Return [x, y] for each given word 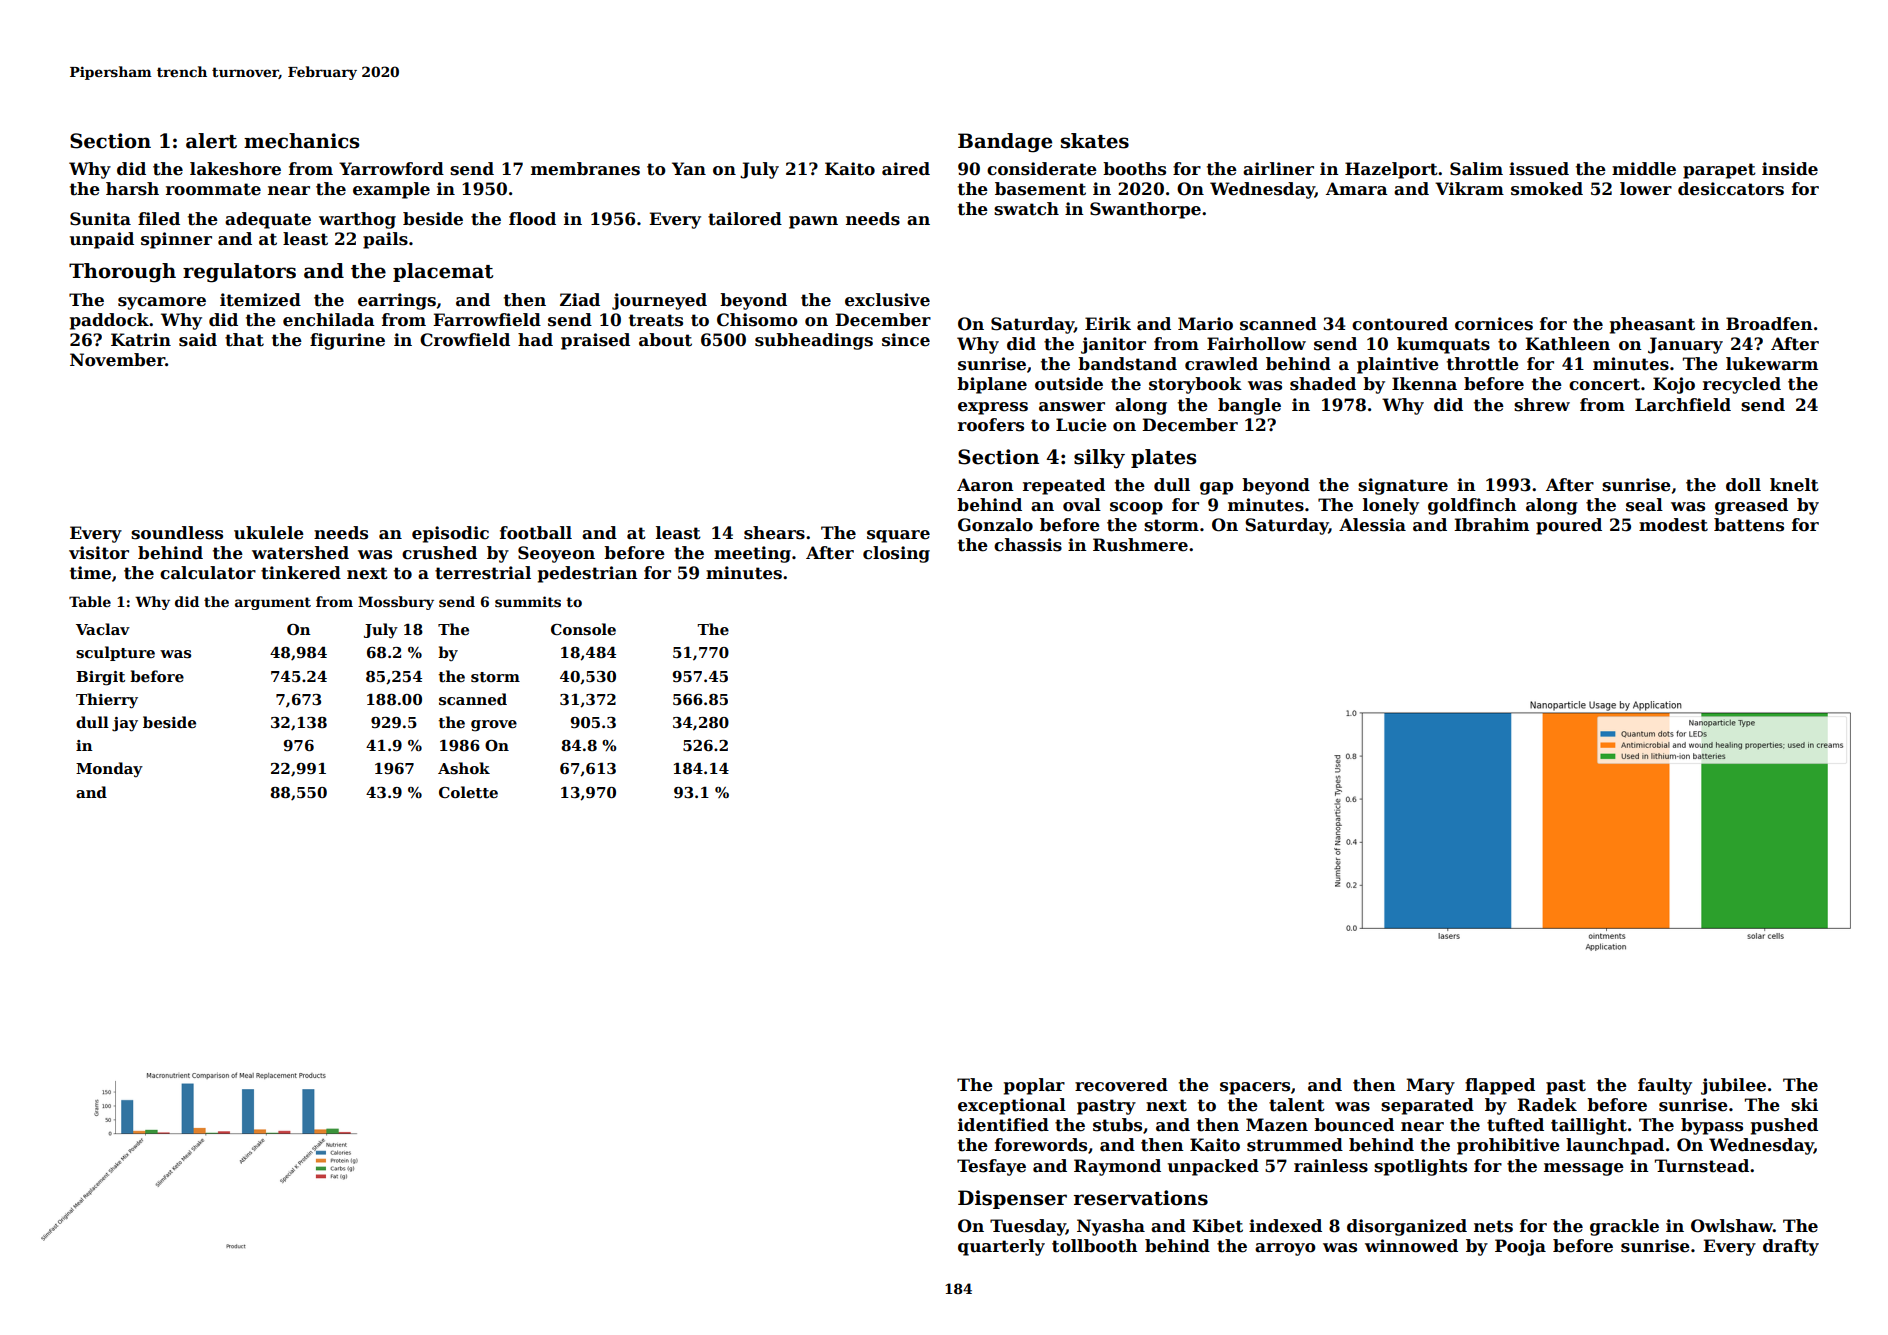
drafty [1791, 1247]
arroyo [1285, 1249]
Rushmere [1140, 545]
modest [1673, 525]
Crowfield [465, 340]
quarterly [1001, 1247]
